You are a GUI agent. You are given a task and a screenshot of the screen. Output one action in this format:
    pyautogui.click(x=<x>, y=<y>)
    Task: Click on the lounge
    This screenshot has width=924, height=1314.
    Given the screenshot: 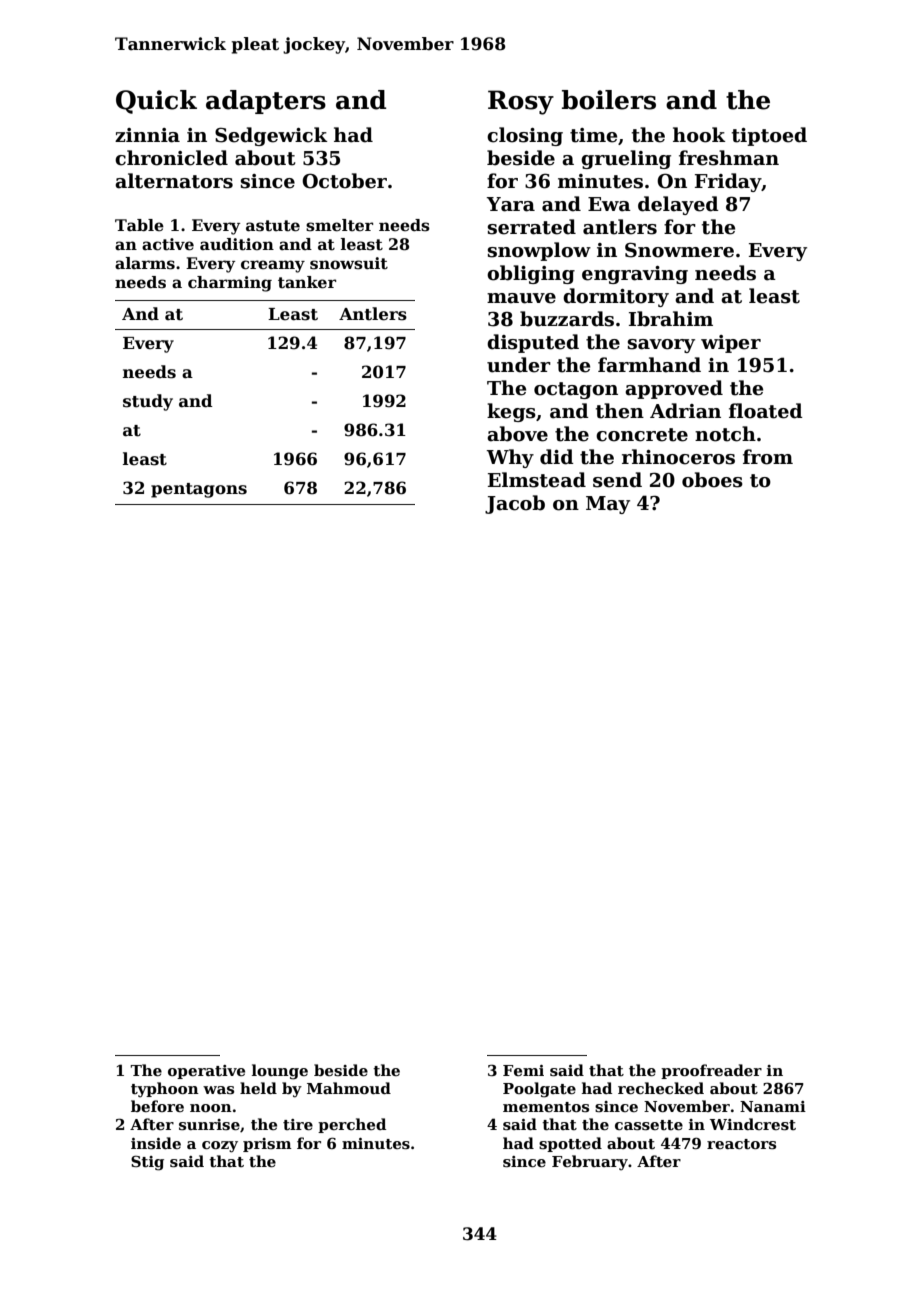 What is the action you would take?
    pyautogui.click(x=280, y=1072)
